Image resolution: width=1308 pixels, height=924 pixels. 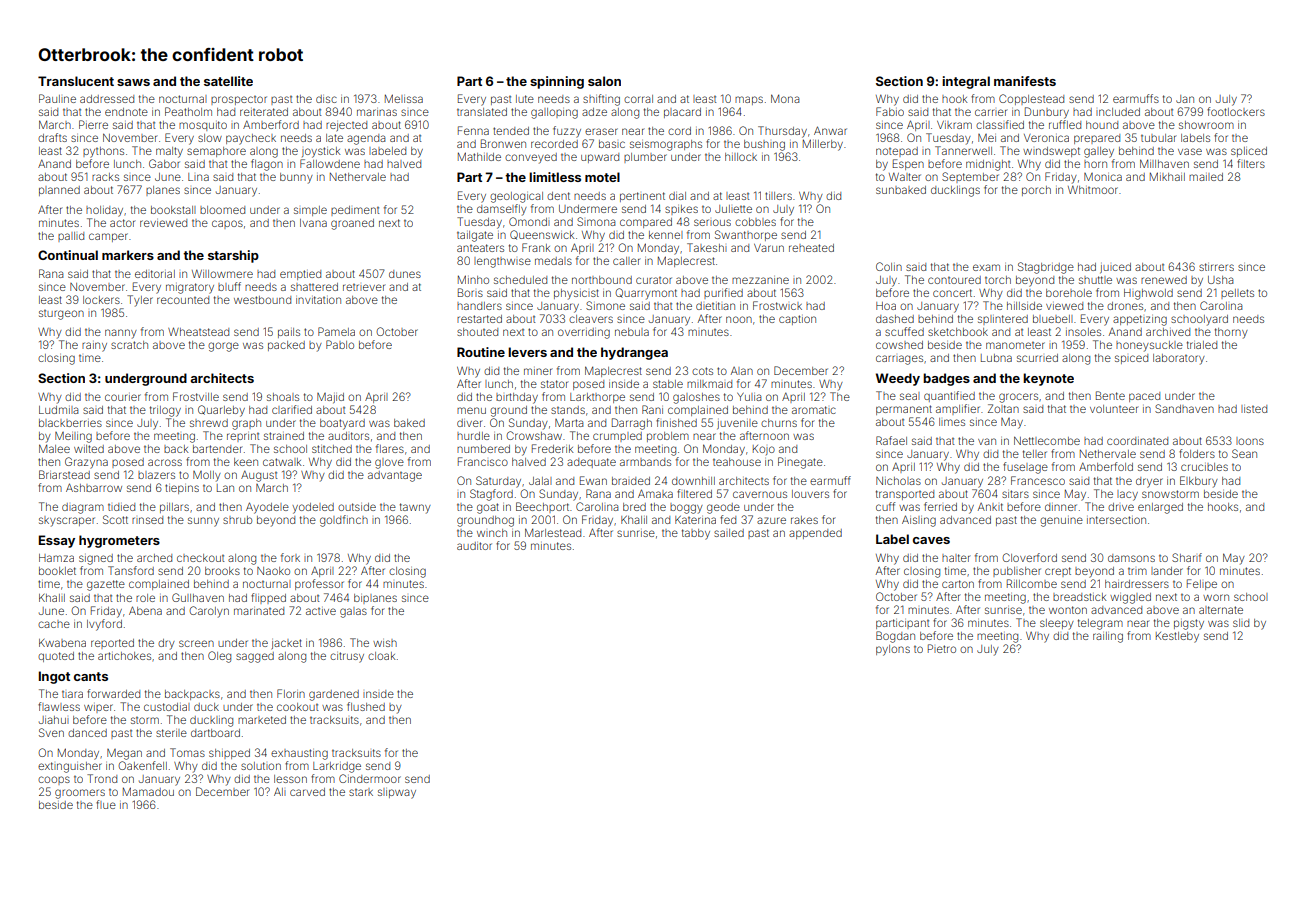 What do you see at coordinates (54, 780) in the image?
I see `coops` at bounding box center [54, 780].
